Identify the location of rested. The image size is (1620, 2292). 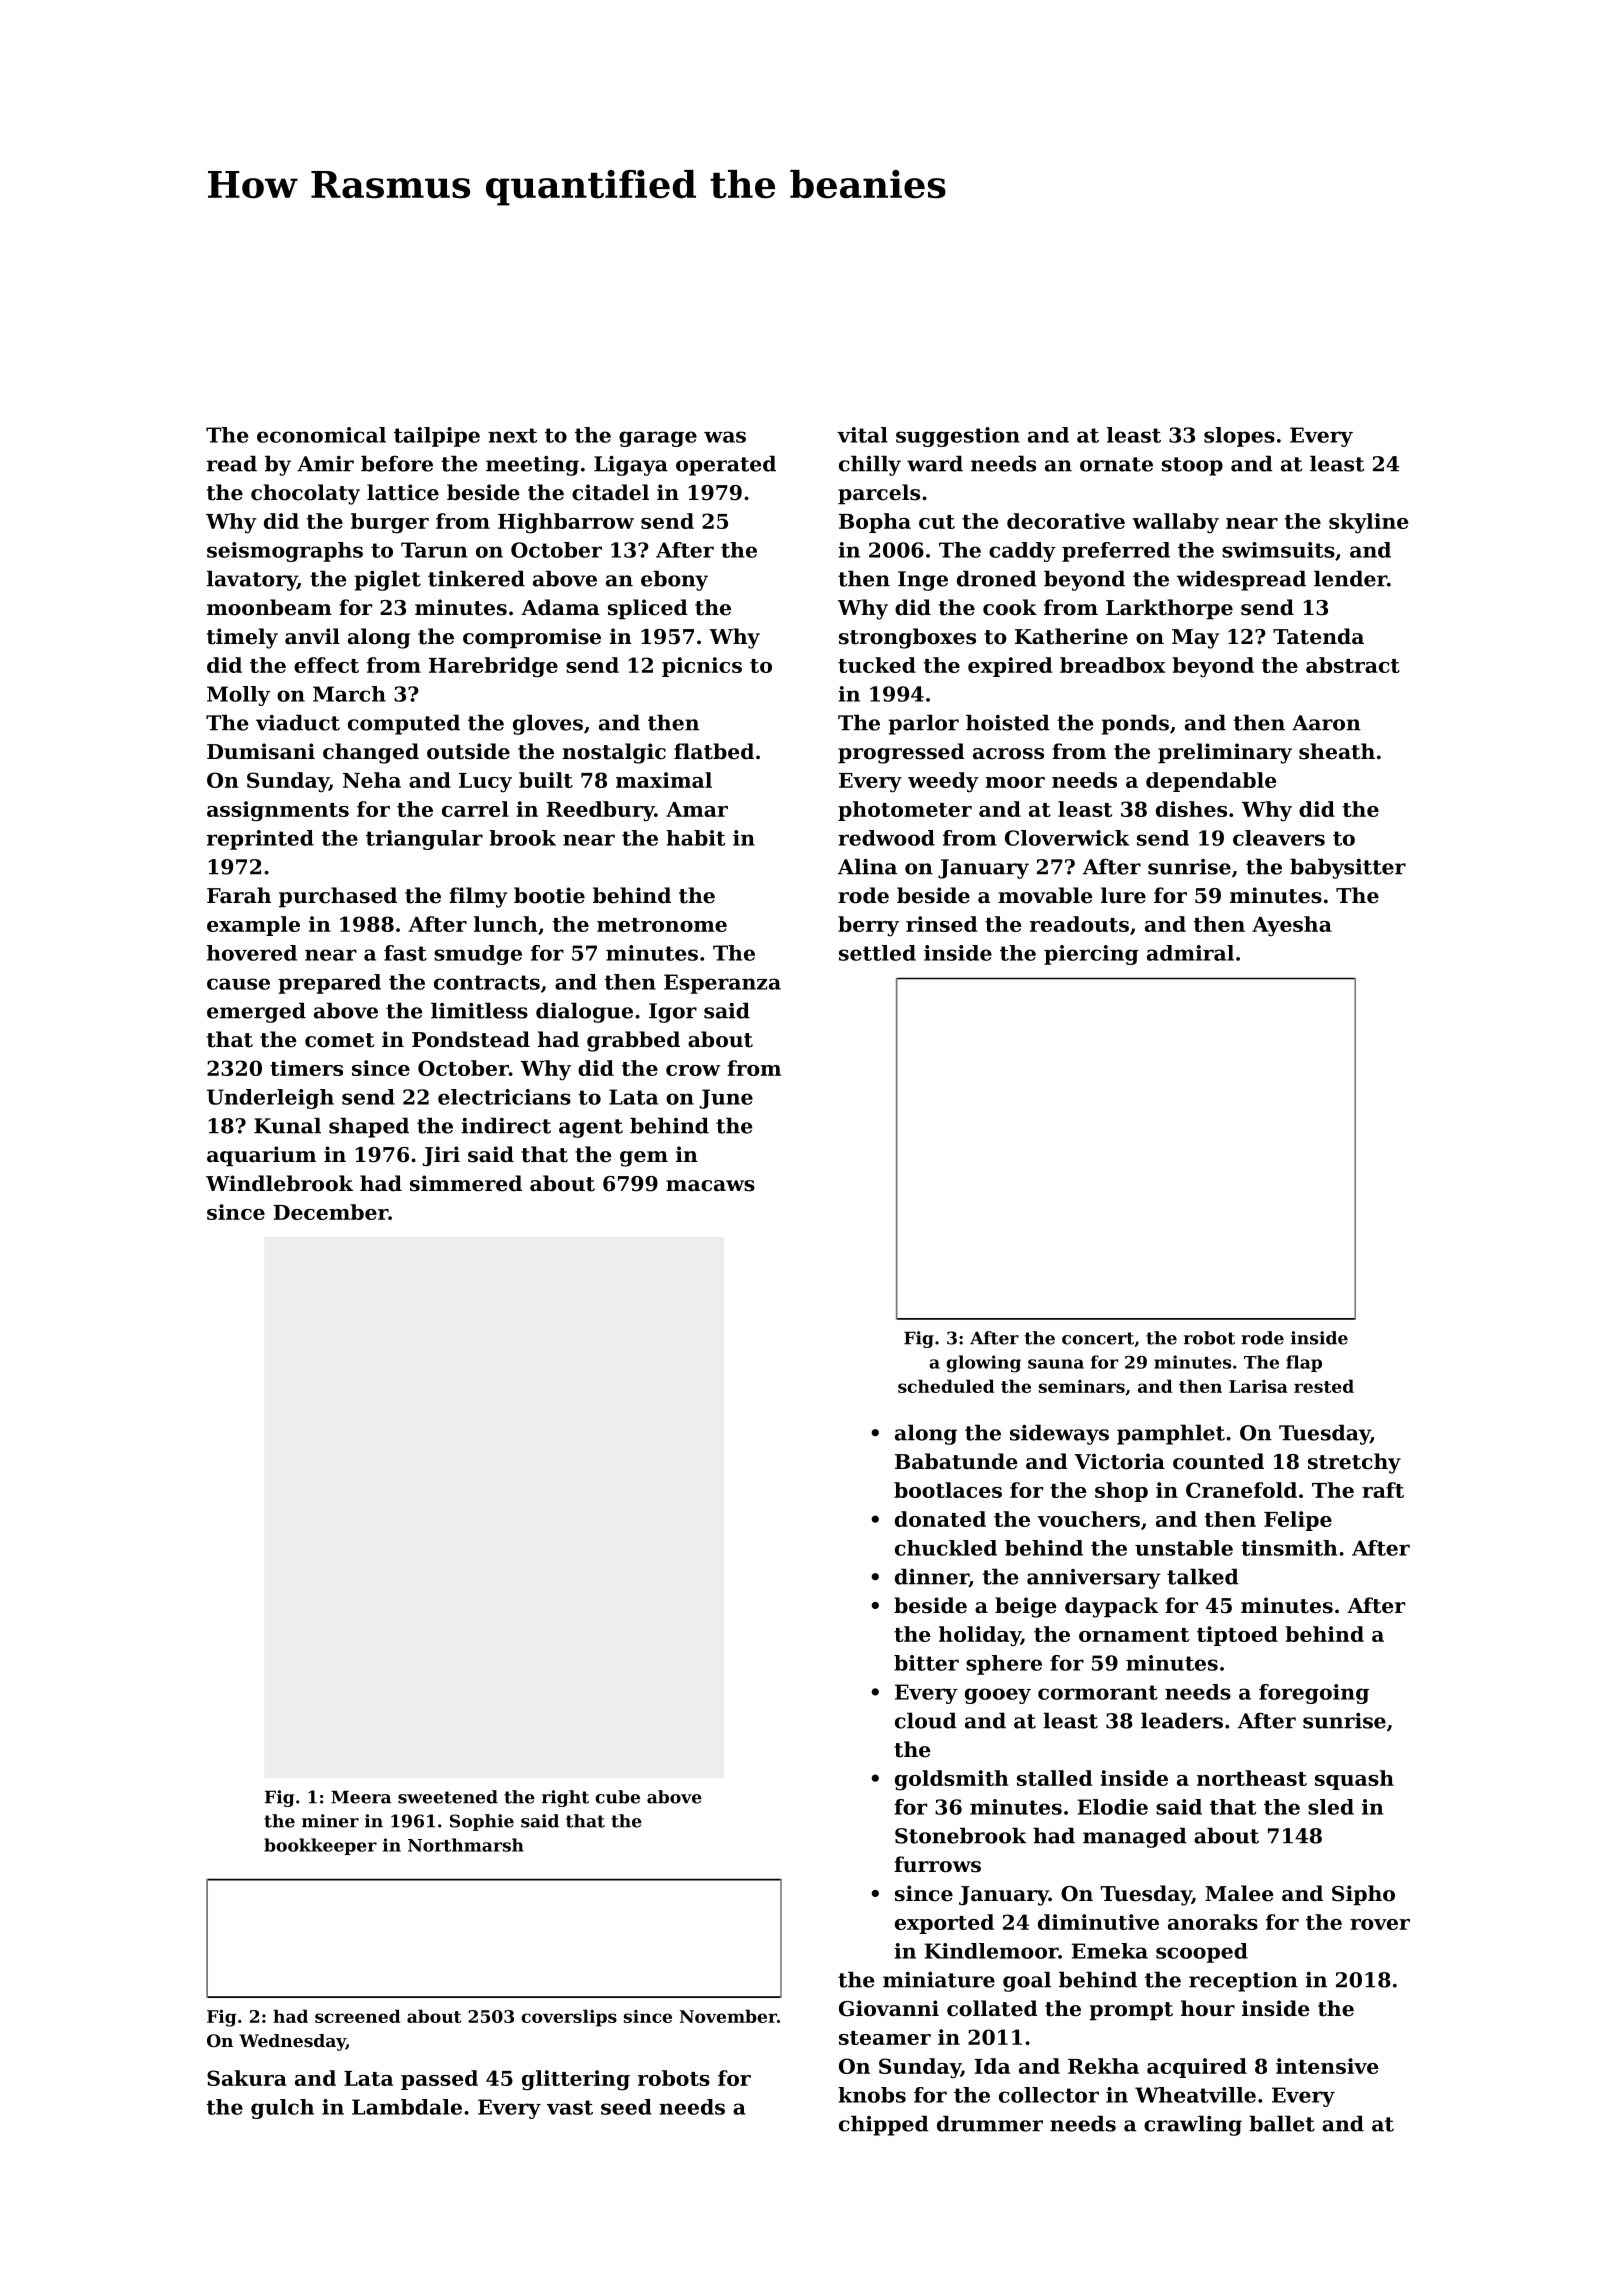
(1324, 1386).
